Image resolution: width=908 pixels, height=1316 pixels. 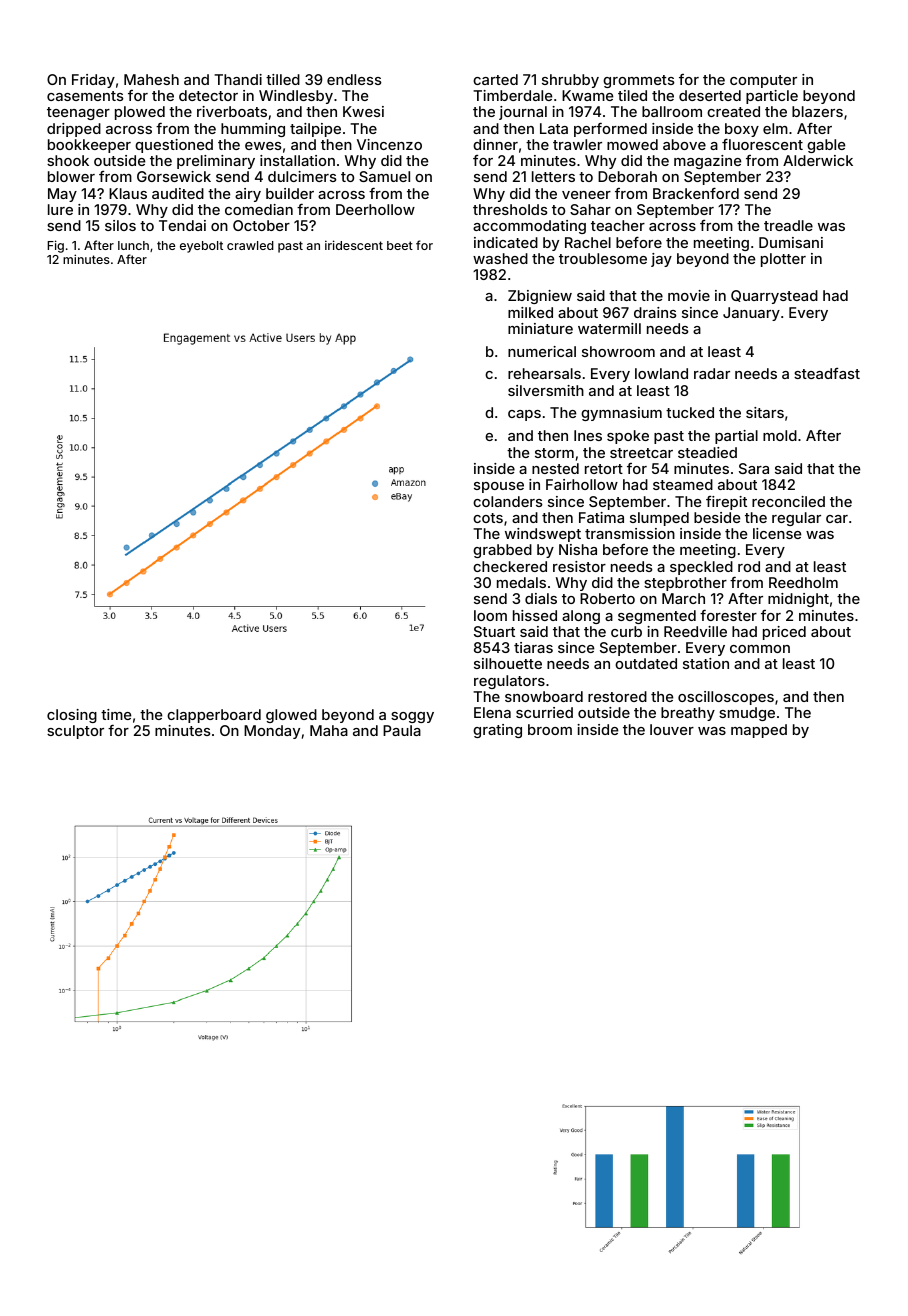 I want to click on miniature, so click(x=540, y=328).
